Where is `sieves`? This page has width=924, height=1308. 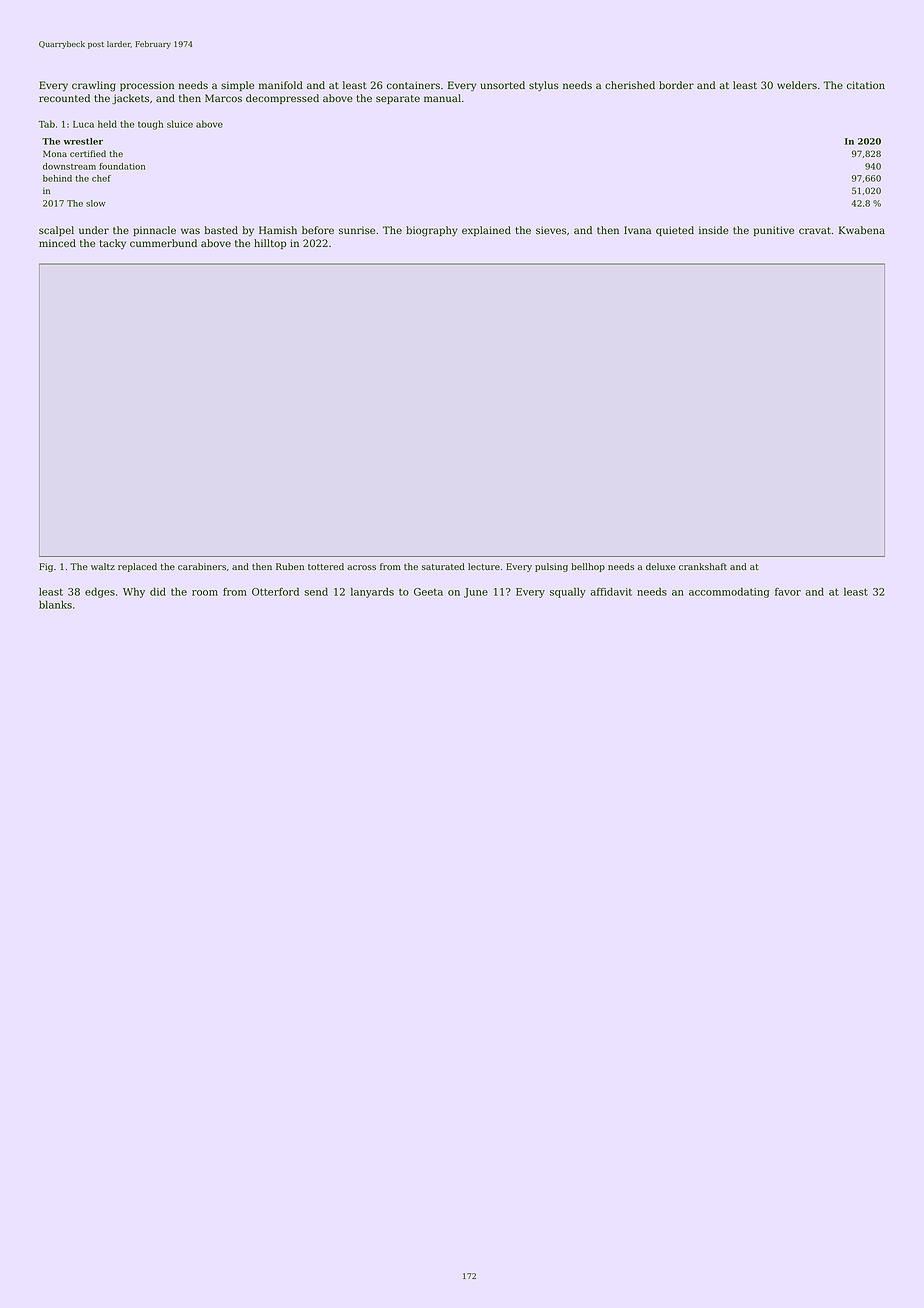
sieves is located at coordinates (551, 230).
